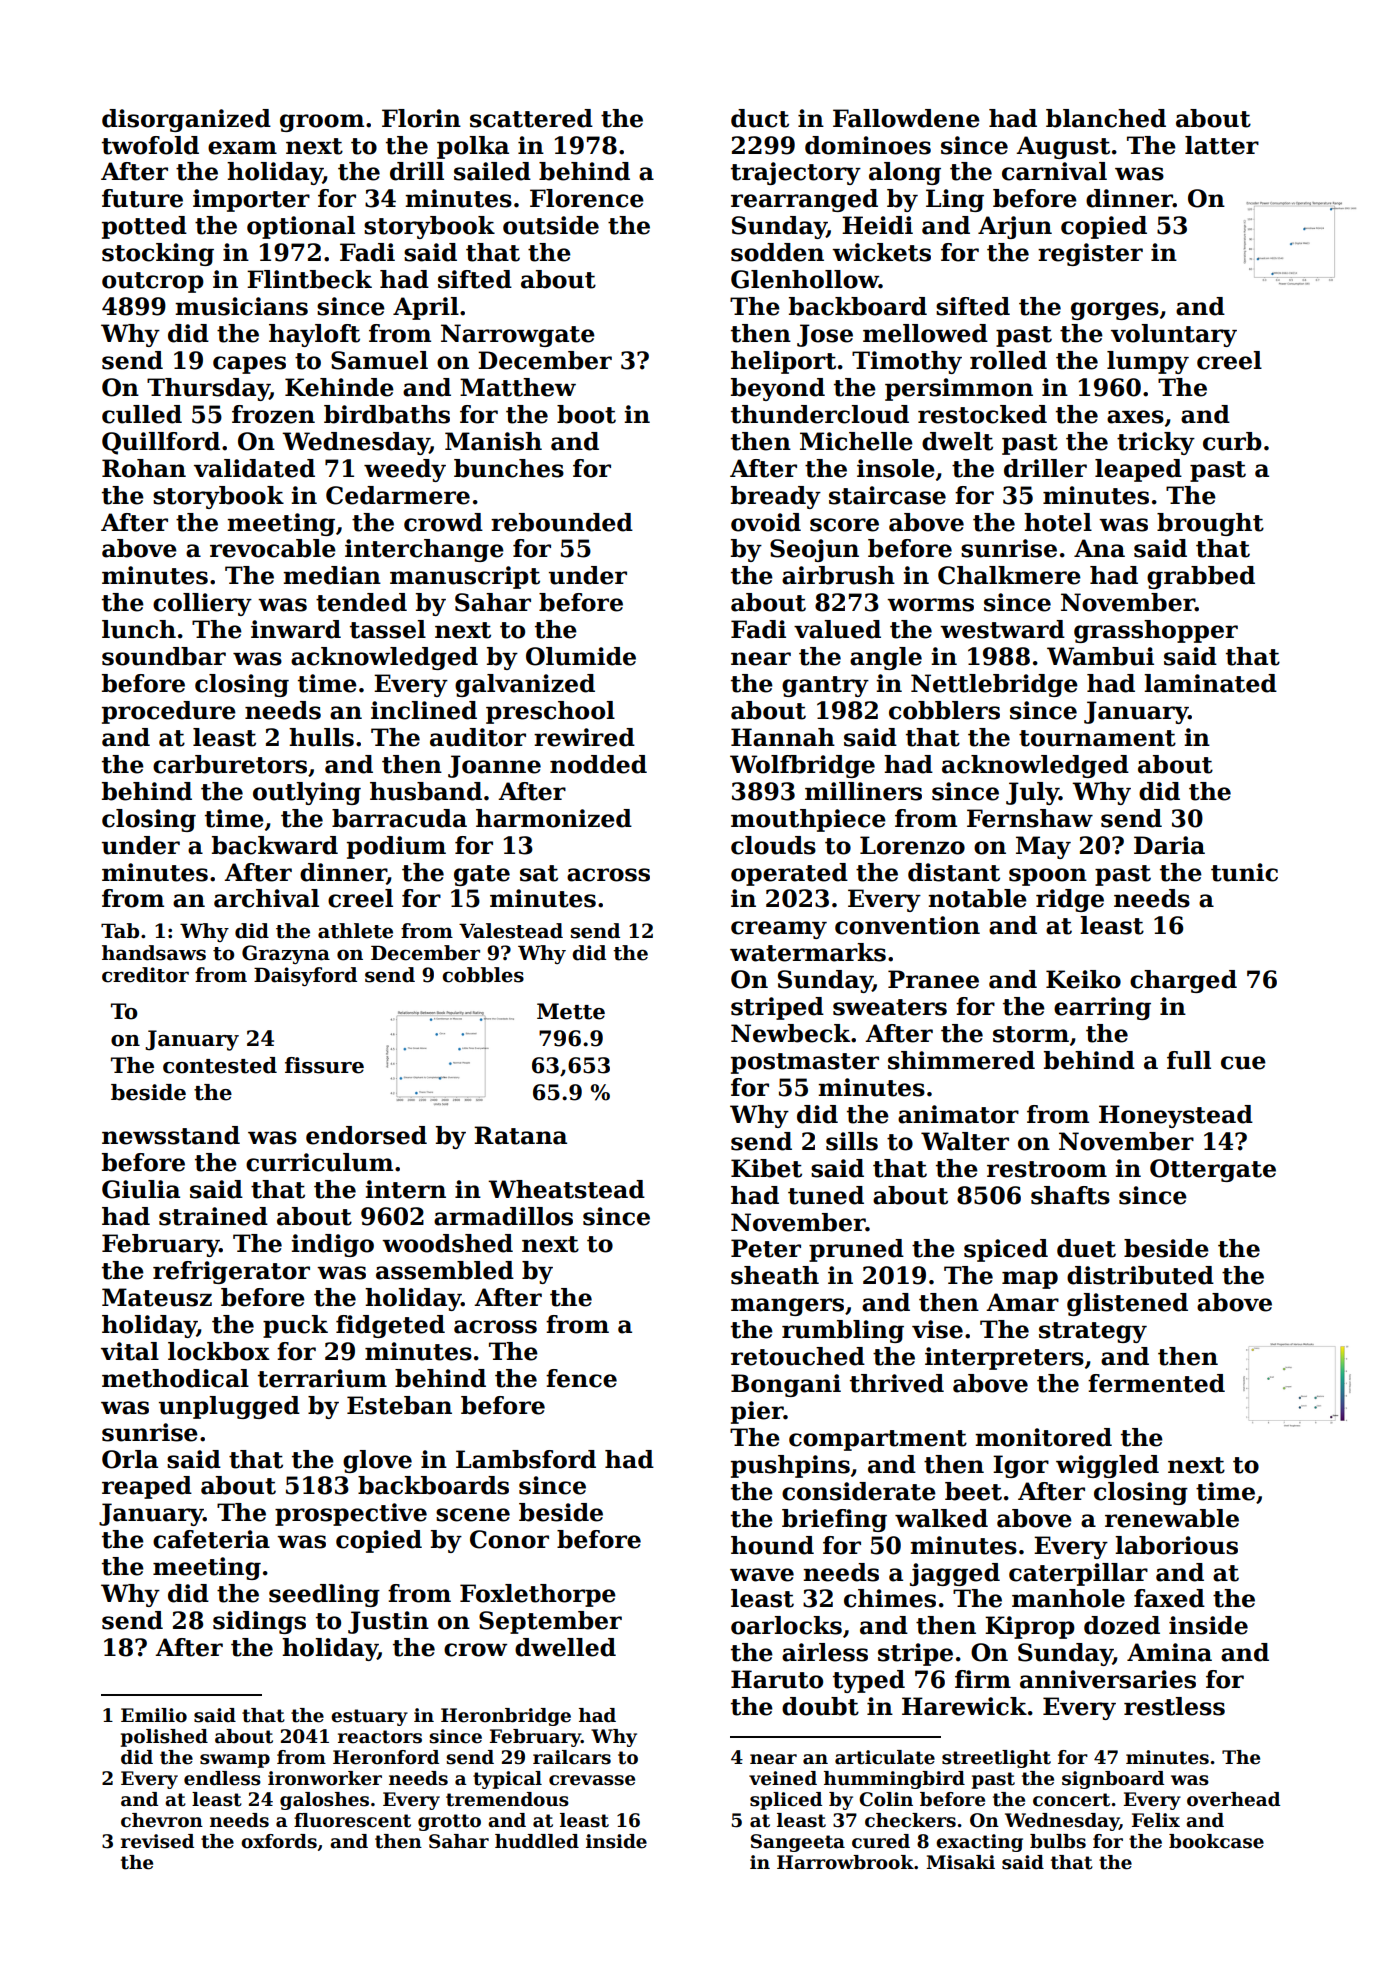 The image size is (1386, 1969). What do you see at coordinates (154, 1715) in the image?
I see `Emilio` at bounding box center [154, 1715].
